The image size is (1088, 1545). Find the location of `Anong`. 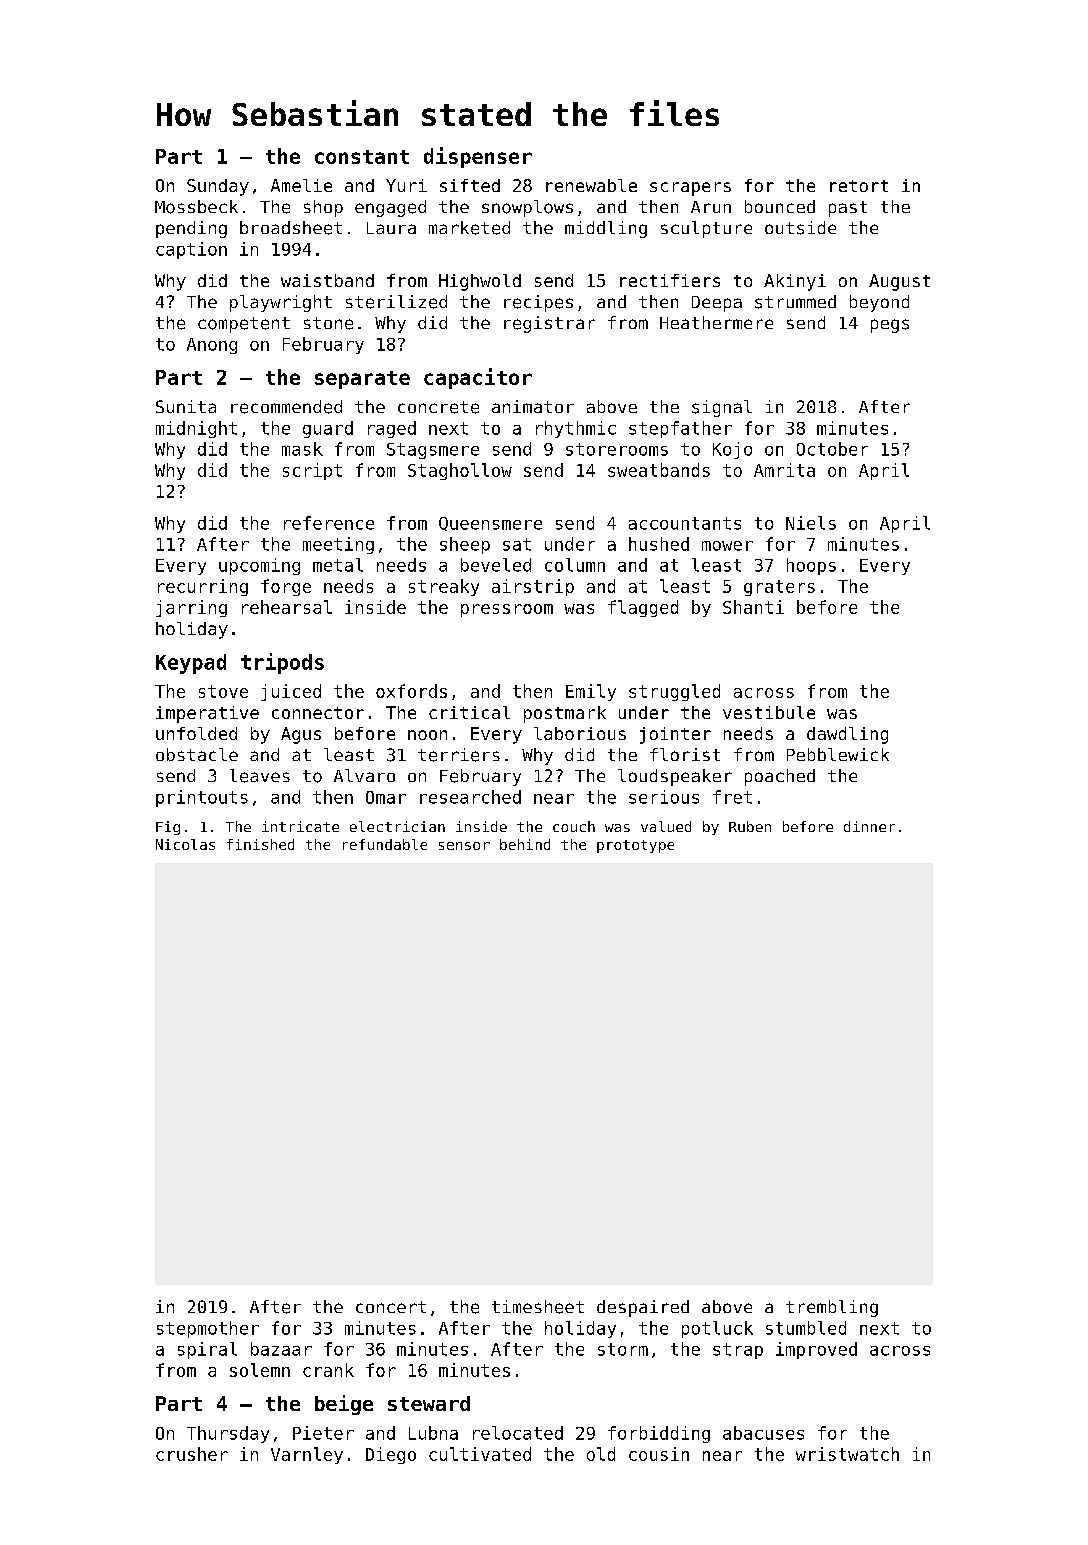

Anong is located at coordinates (212, 346).
